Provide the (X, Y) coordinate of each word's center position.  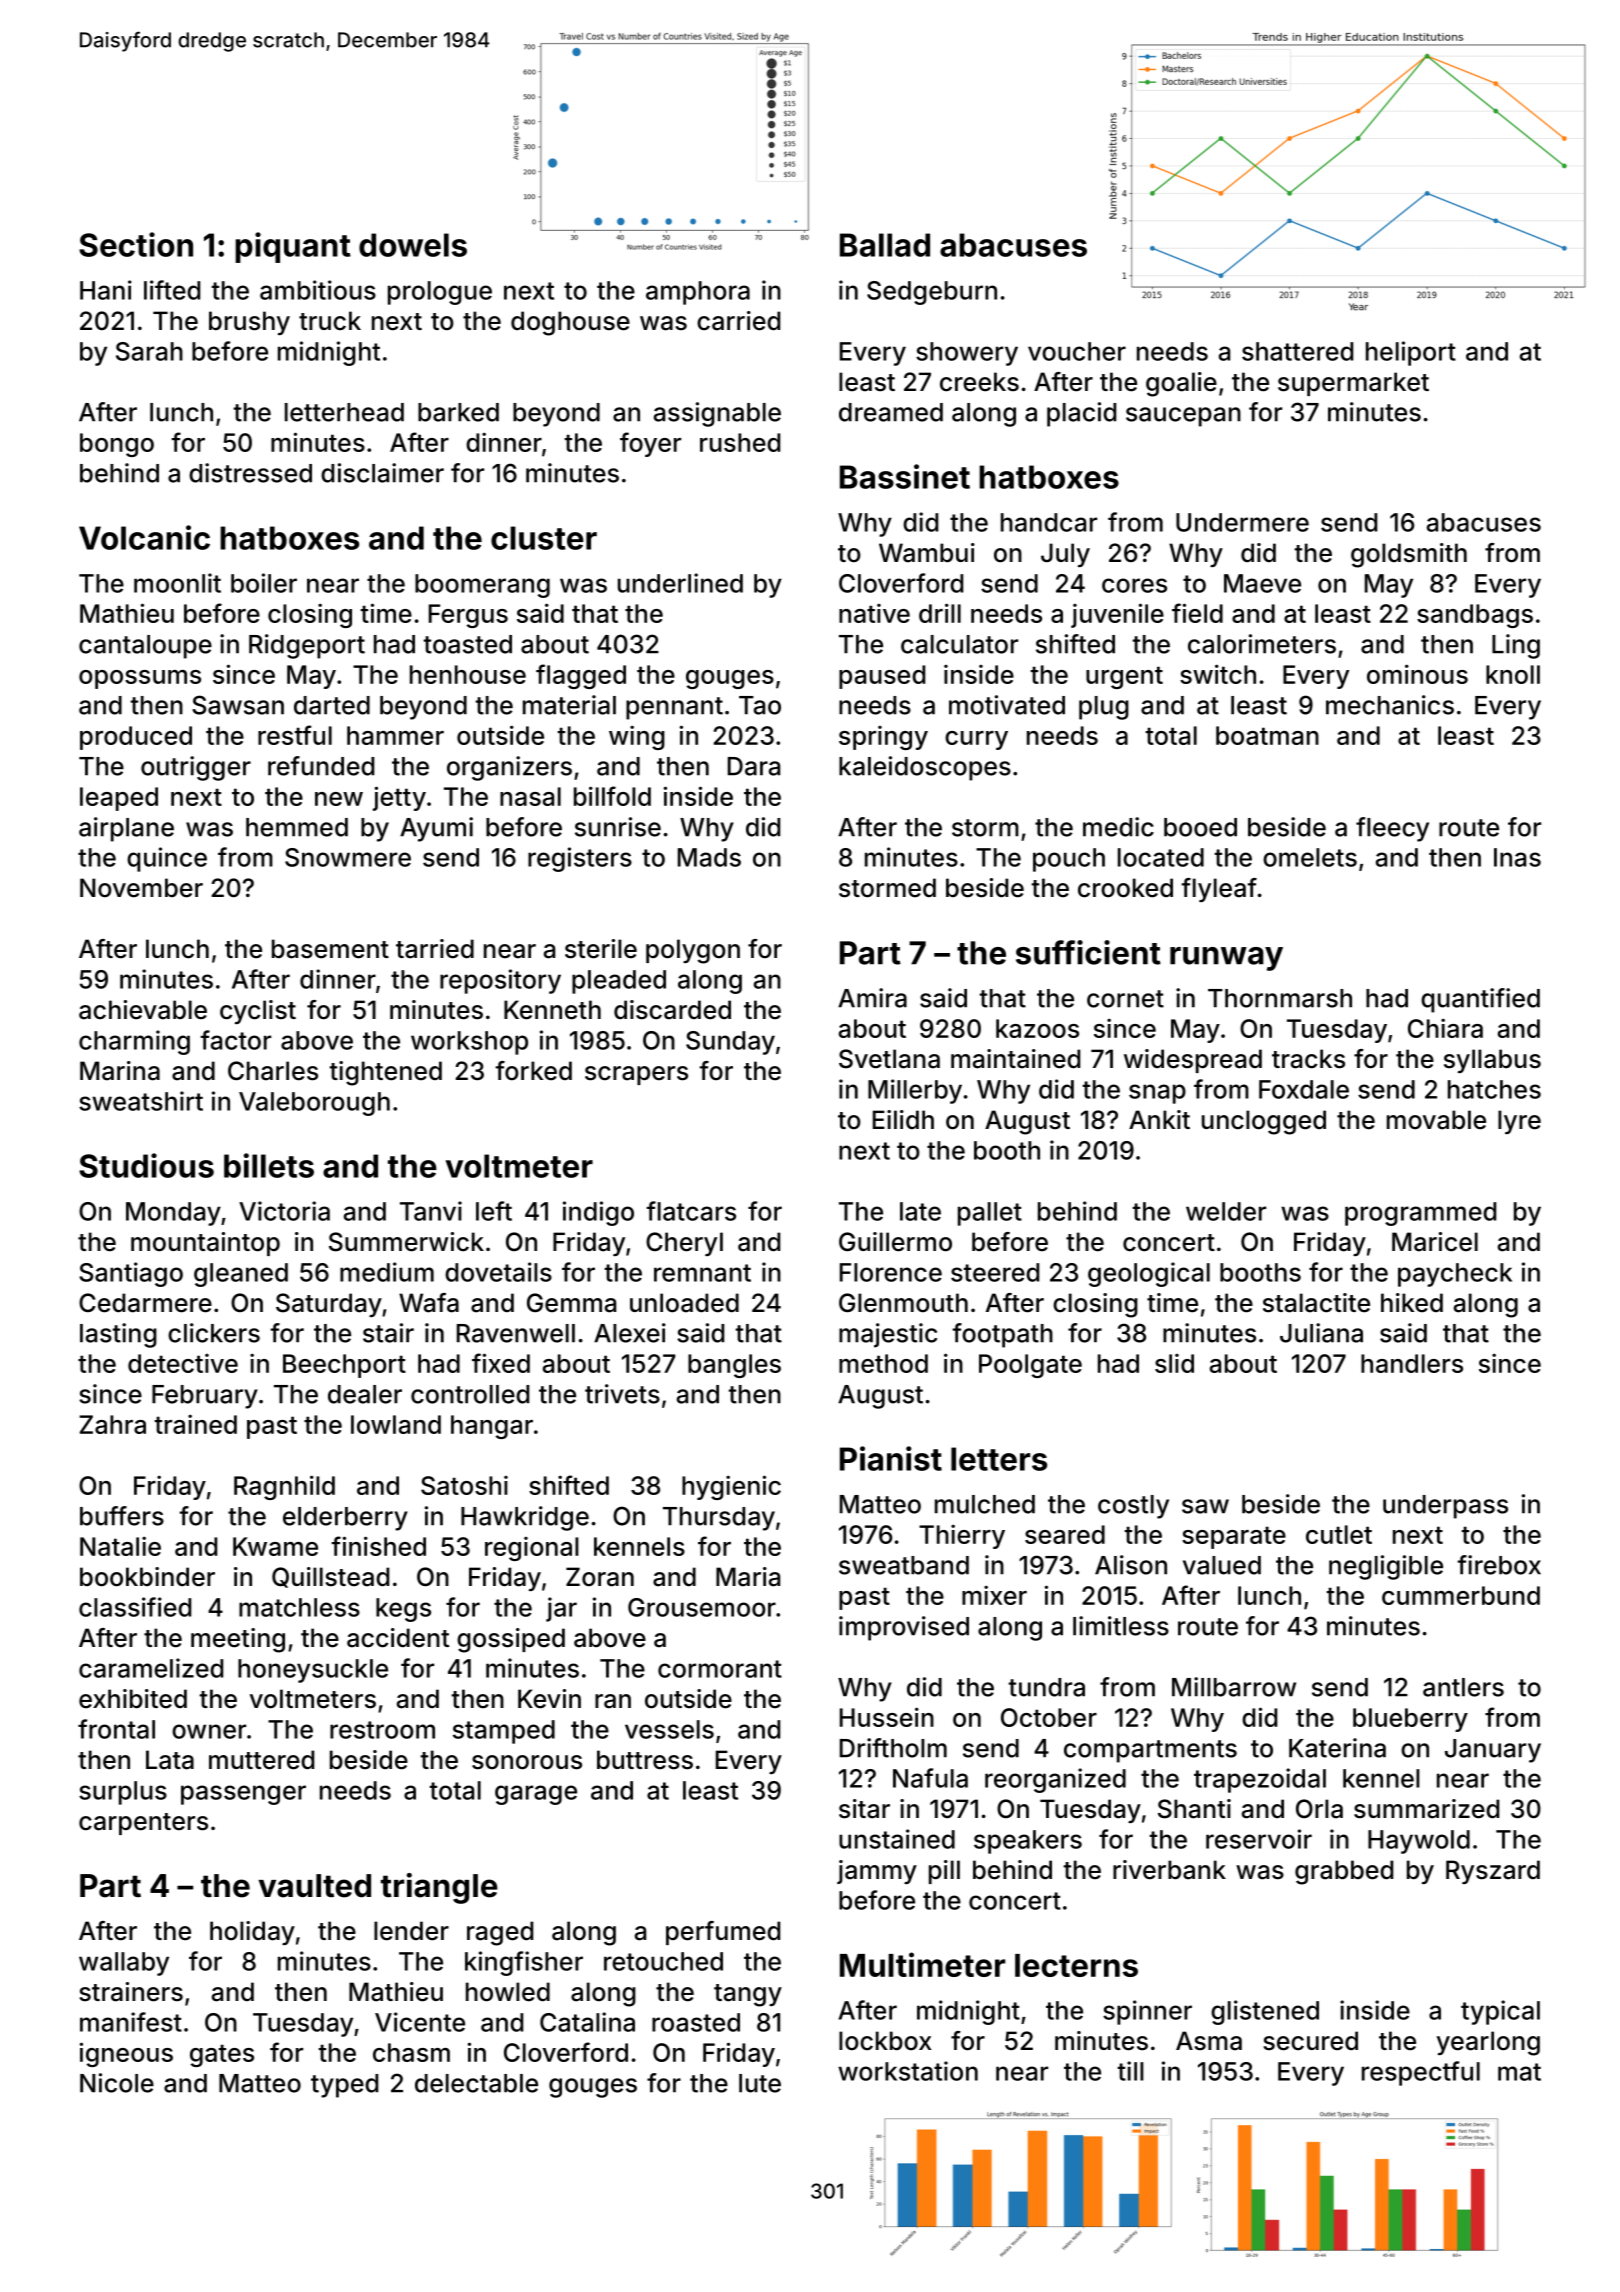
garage (536, 1795)
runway (1226, 959)
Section (136, 244)
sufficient (1088, 952)
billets (269, 1165)
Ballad (885, 245)
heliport (1411, 353)
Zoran (600, 1577)
